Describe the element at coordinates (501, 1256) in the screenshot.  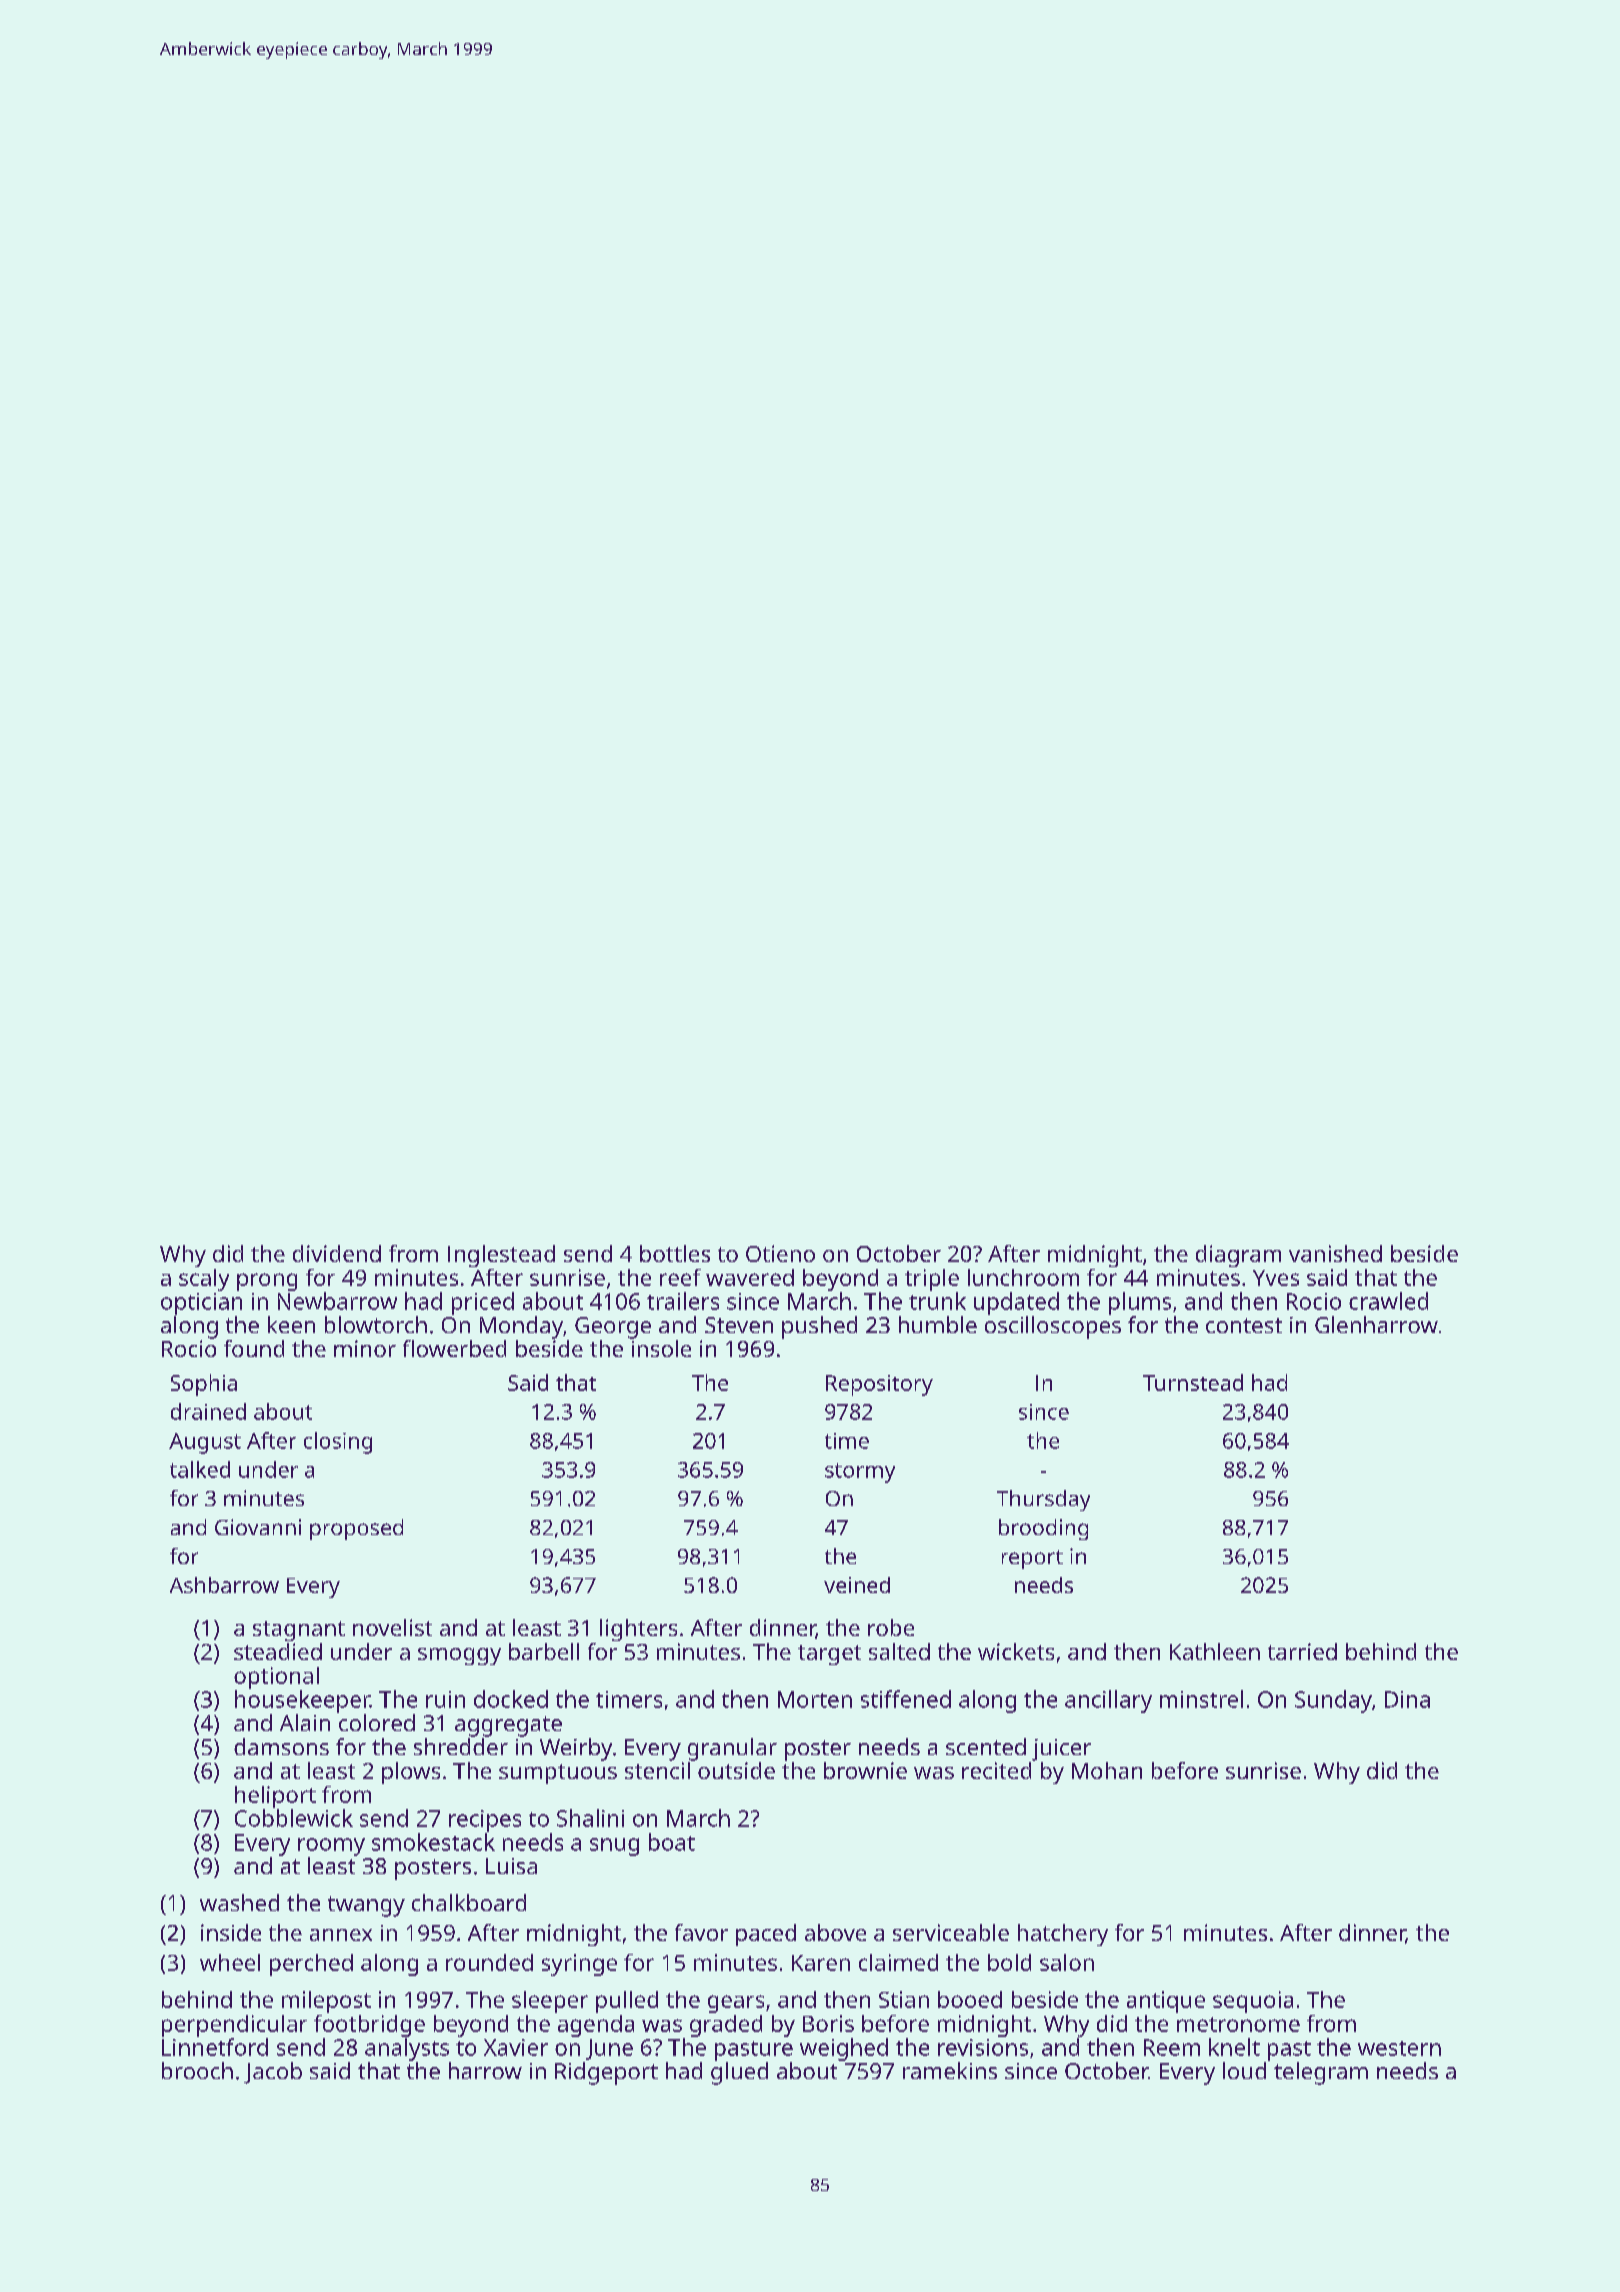
I see `Inglestead` at that location.
